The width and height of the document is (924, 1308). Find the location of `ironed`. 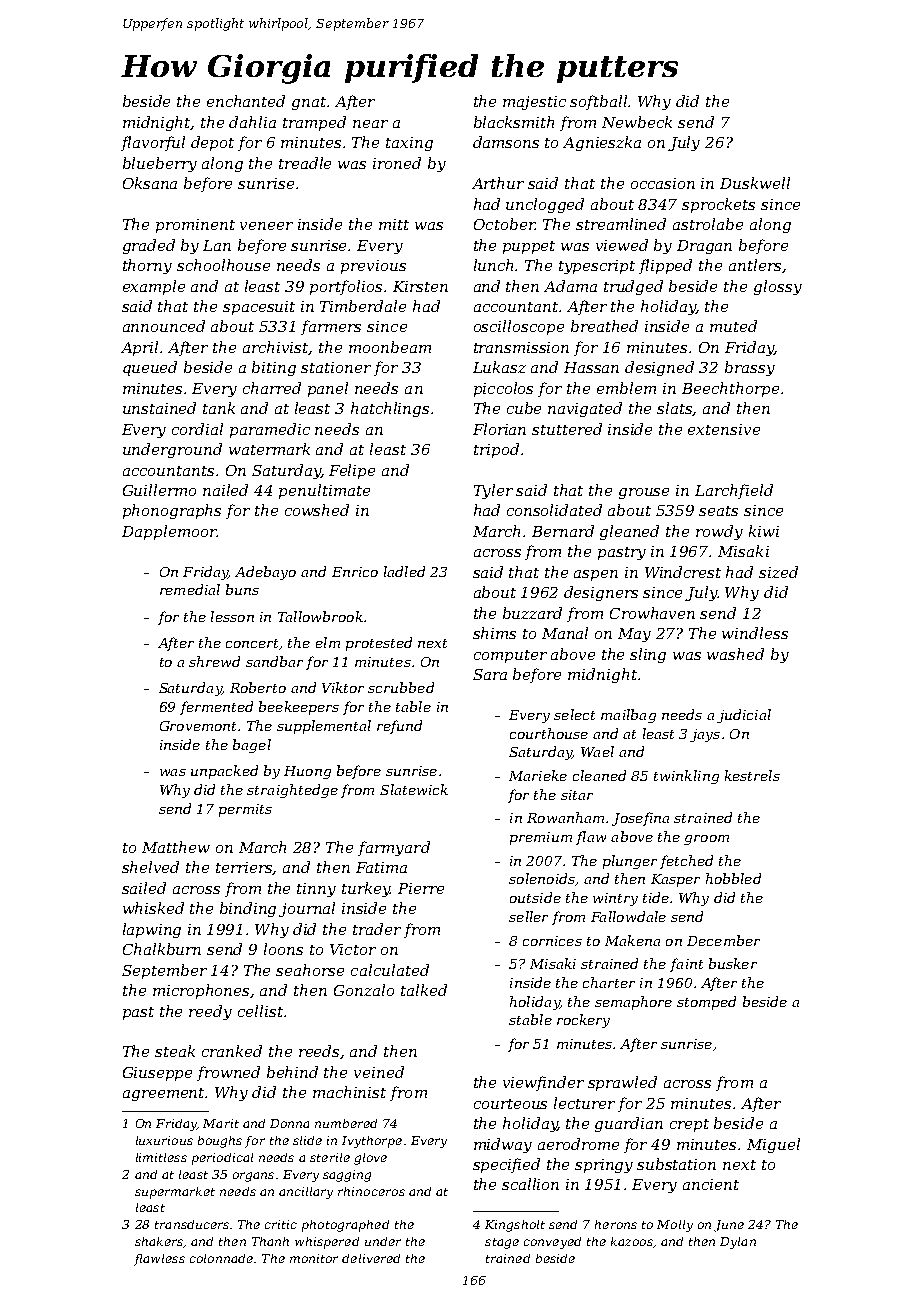

ironed is located at coordinates (397, 163).
